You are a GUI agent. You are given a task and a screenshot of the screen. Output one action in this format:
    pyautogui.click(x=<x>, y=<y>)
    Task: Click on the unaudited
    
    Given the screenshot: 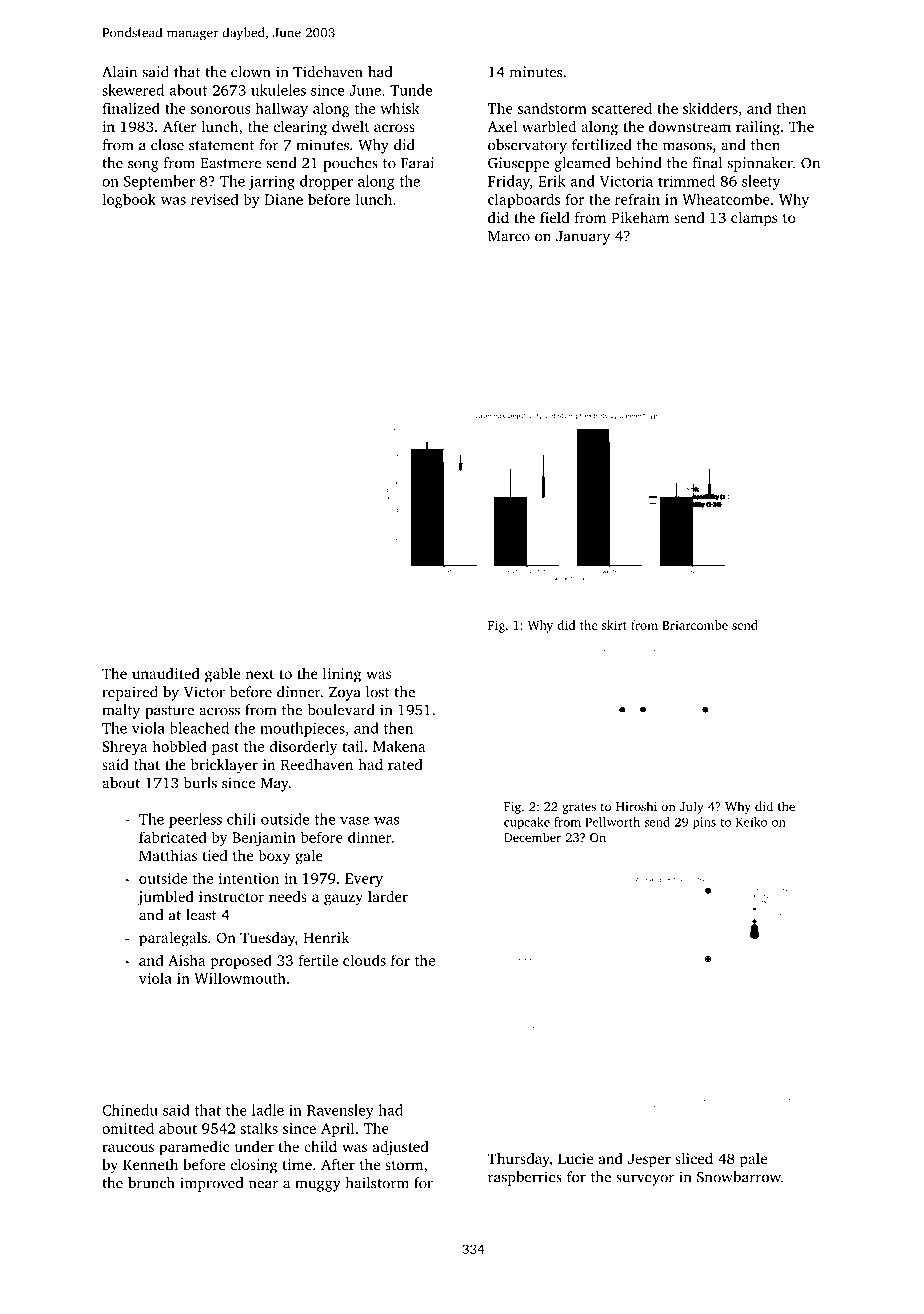 What is the action you would take?
    pyautogui.click(x=166, y=673)
